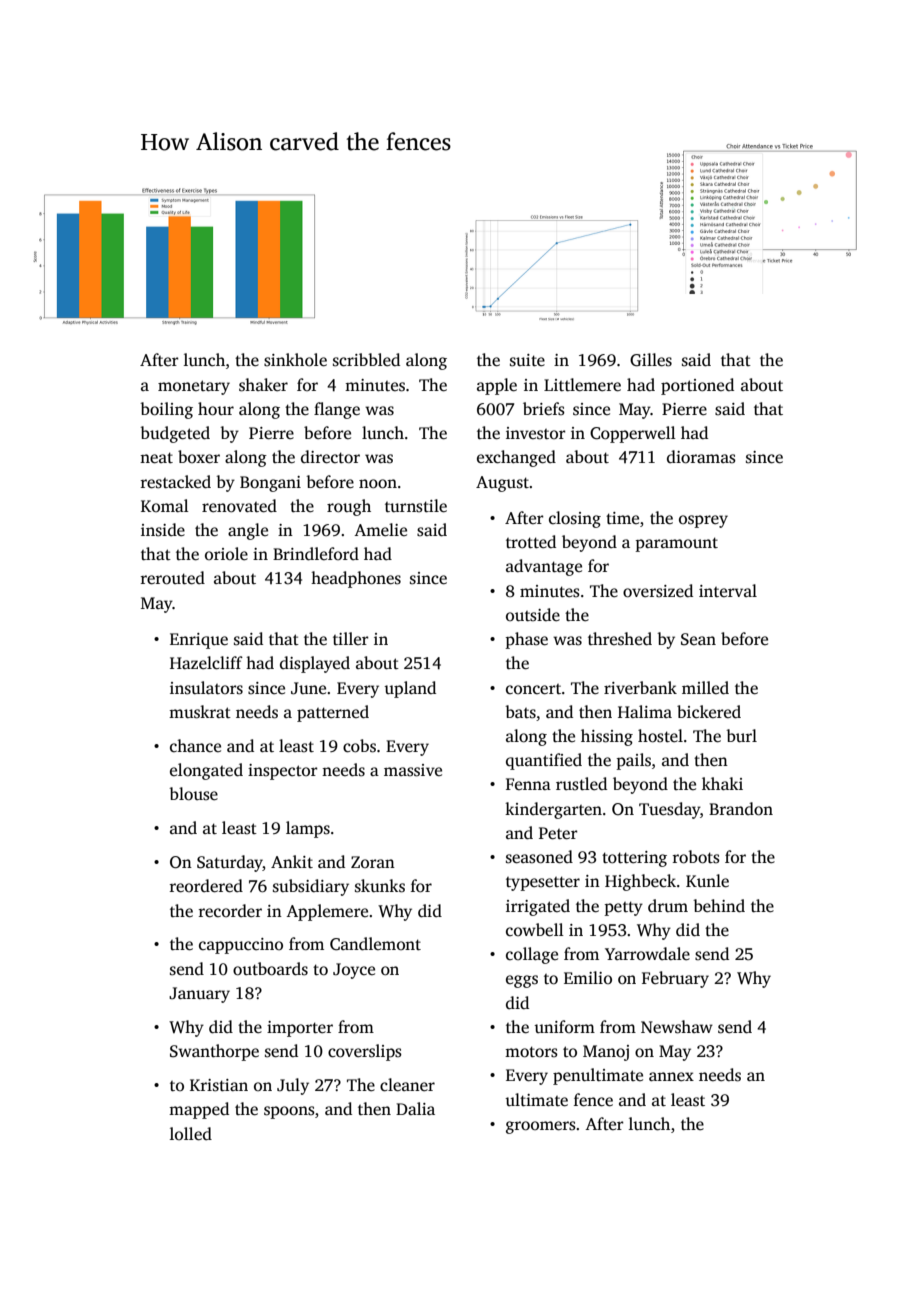 This screenshot has width=924, height=1311. What do you see at coordinates (526, 640) in the screenshot?
I see `phase` at bounding box center [526, 640].
